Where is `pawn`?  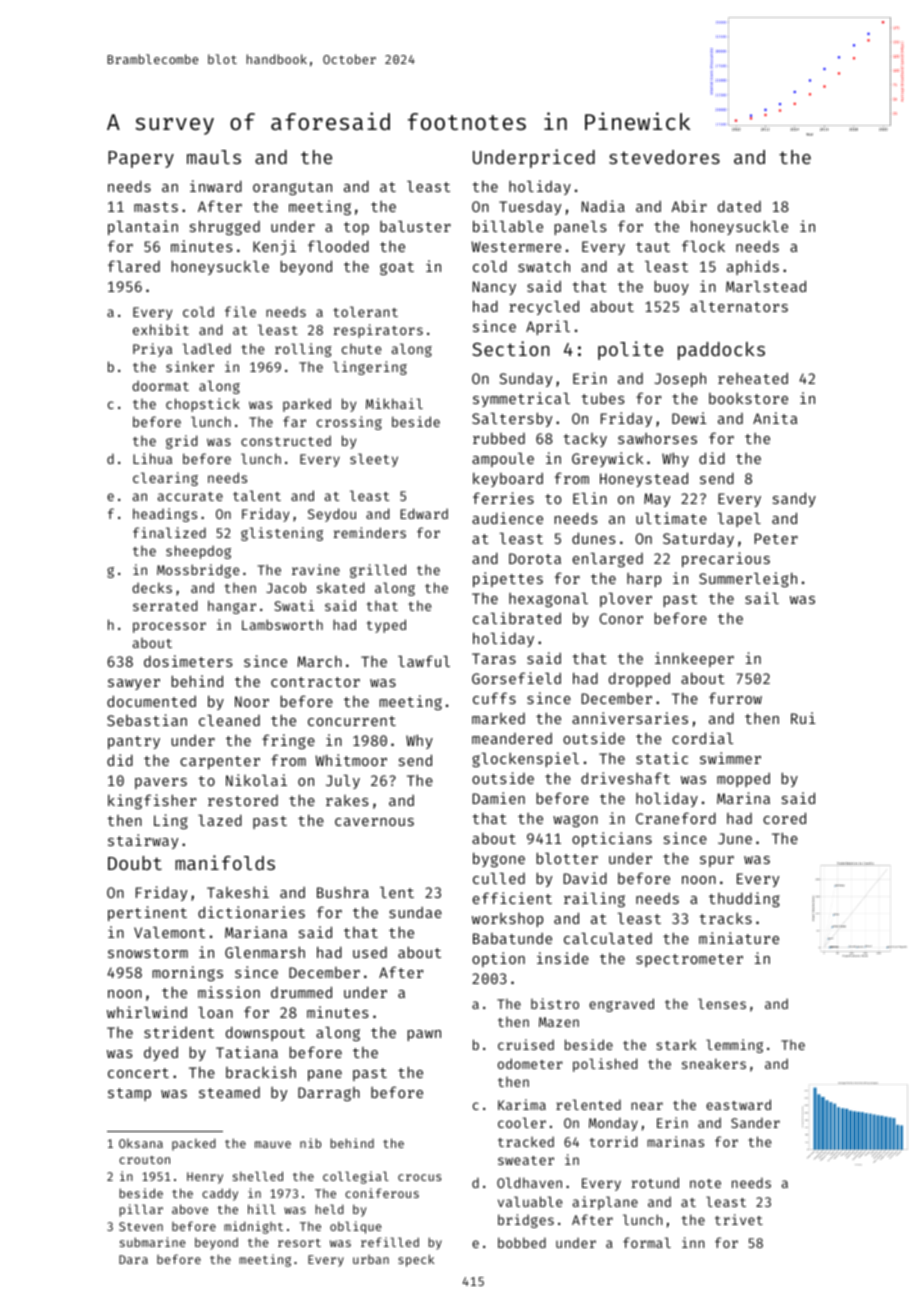
pawn is located at coordinates (424, 1035).
